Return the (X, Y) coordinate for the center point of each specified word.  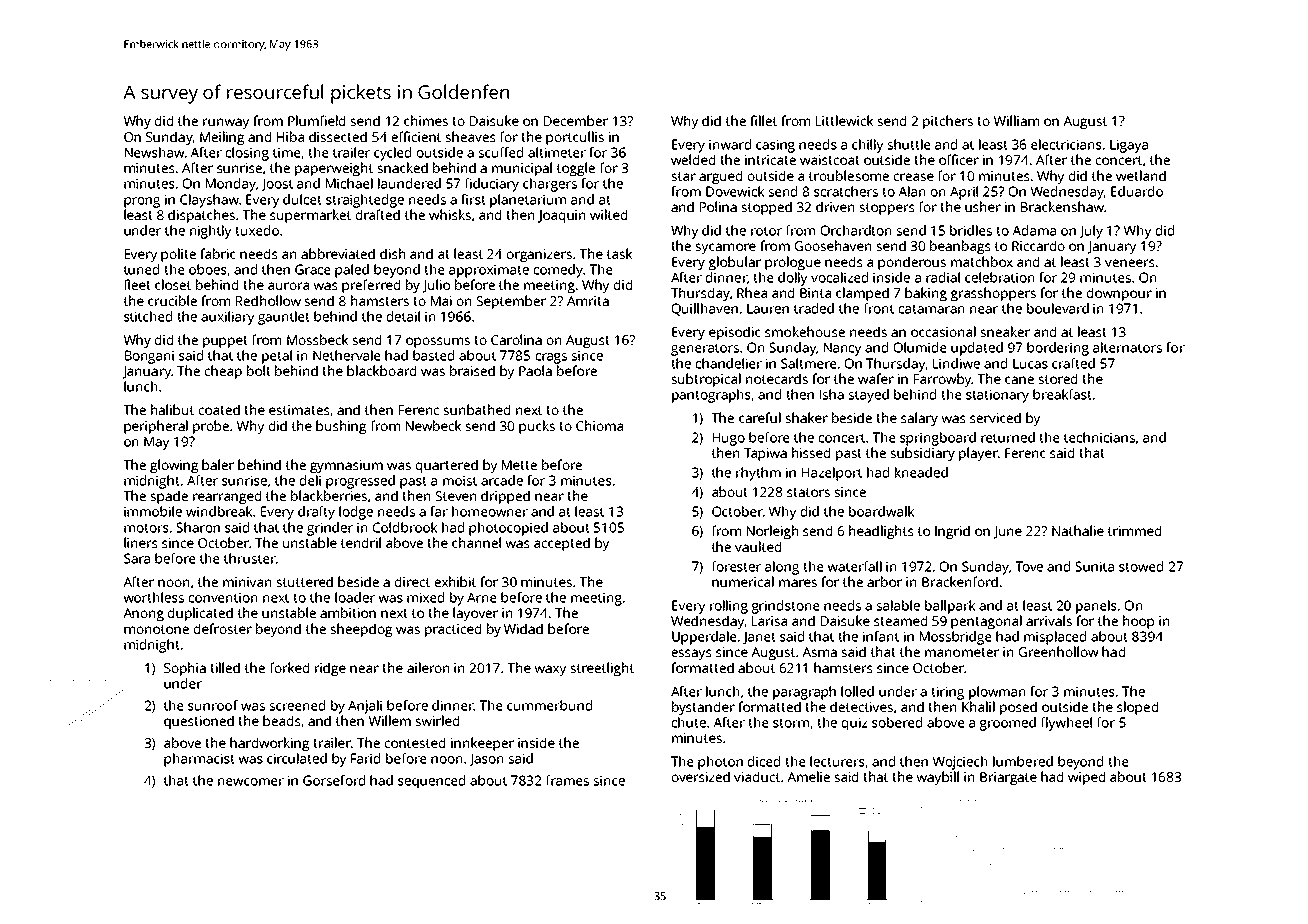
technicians (1099, 437)
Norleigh (772, 532)
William (1016, 120)
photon (720, 763)
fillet (763, 120)
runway (226, 123)
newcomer (251, 782)
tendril (361, 542)
